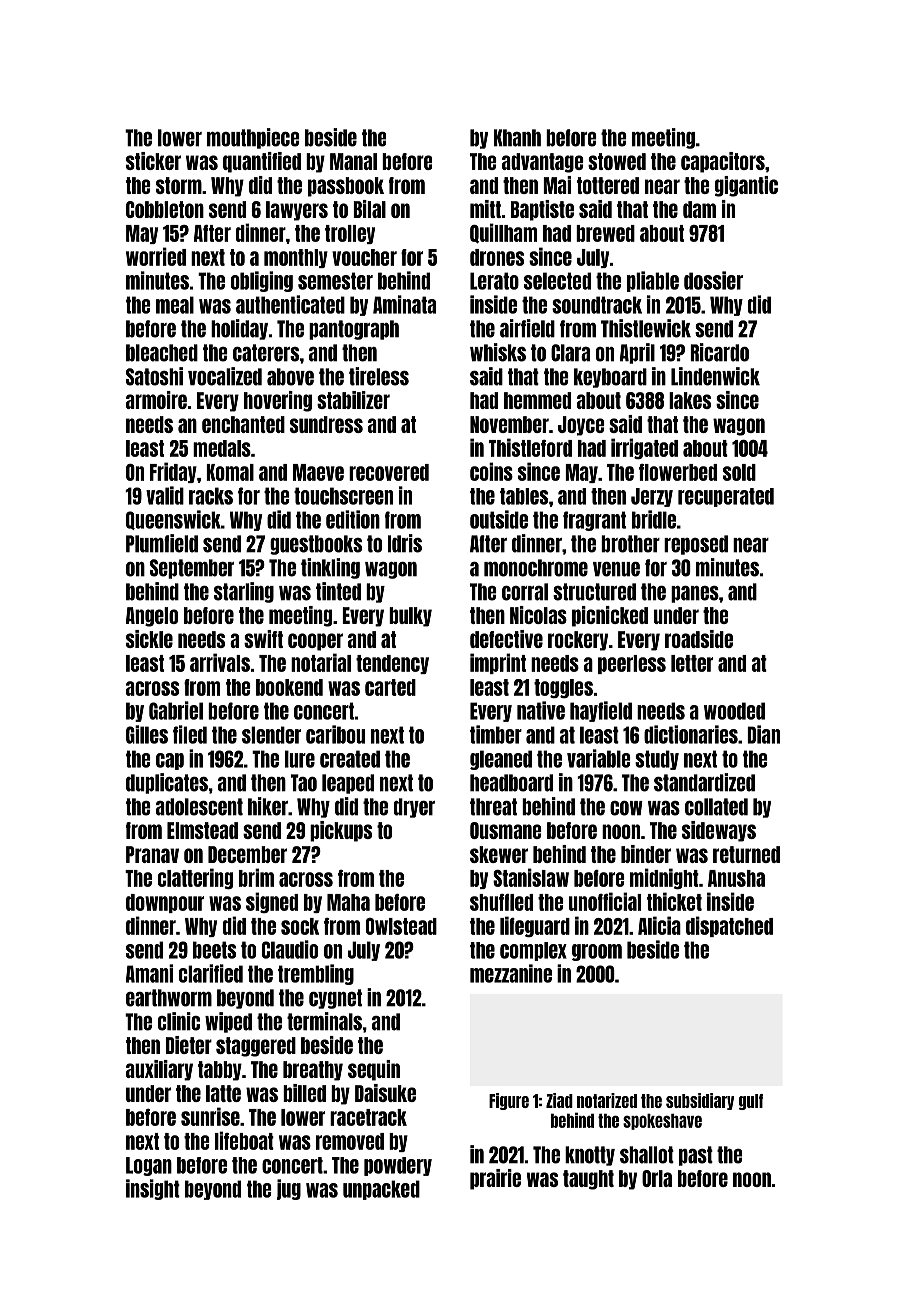 This screenshot has width=908, height=1316. What do you see at coordinates (239, 329) in the screenshot?
I see `holiday` at bounding box center [239, 329].
